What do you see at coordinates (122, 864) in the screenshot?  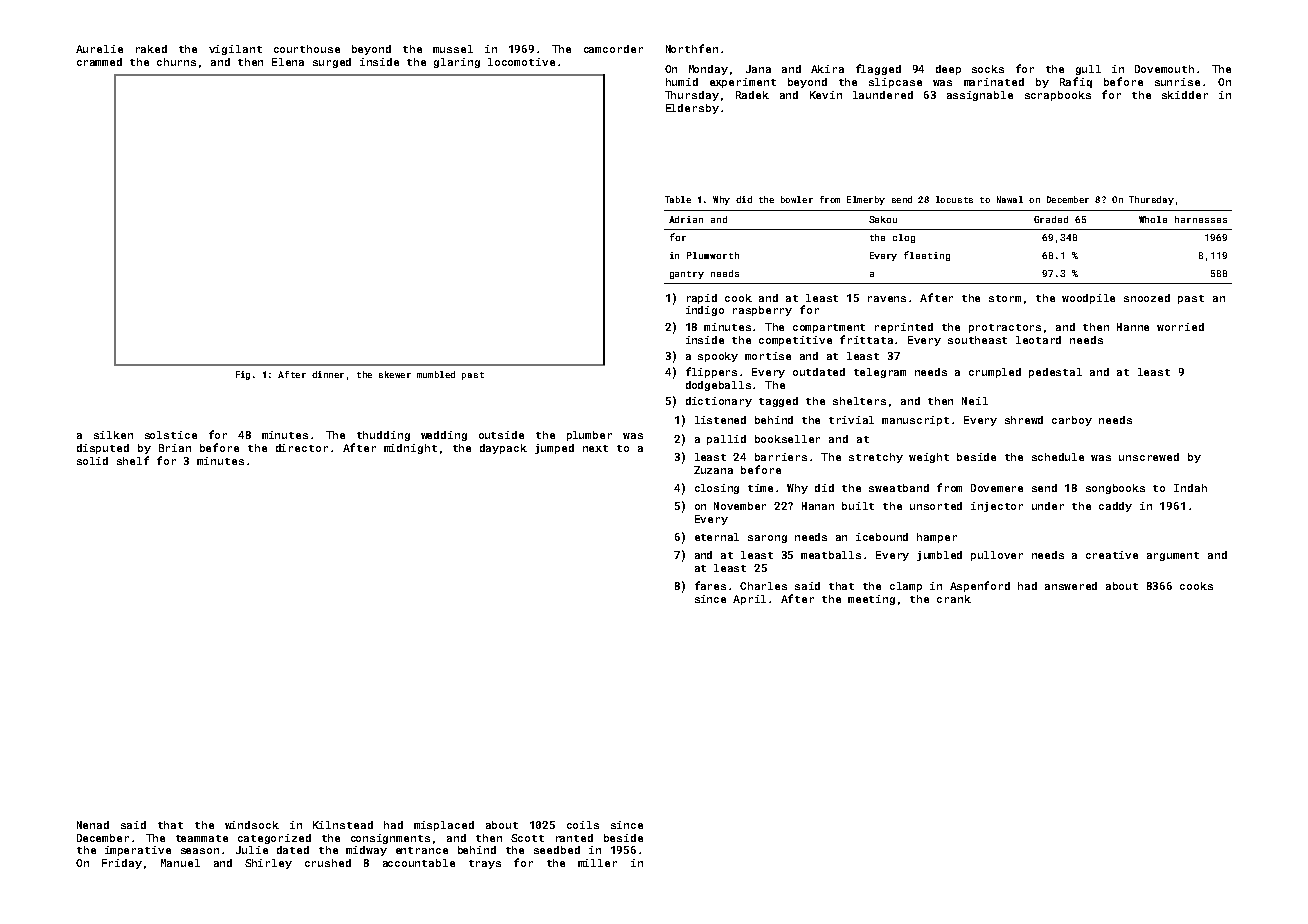 I see `Friday` at bounding box center [122, 864].
